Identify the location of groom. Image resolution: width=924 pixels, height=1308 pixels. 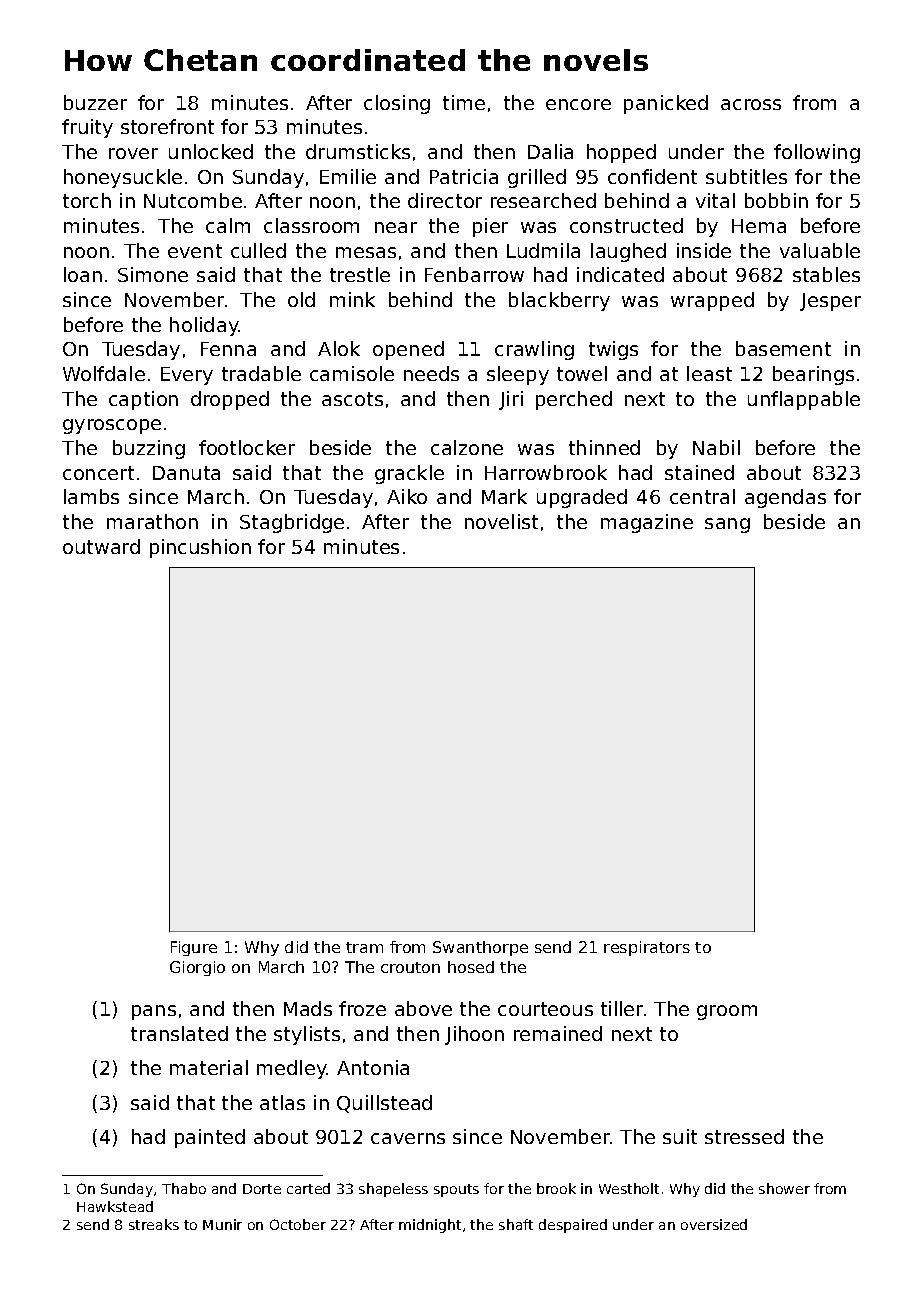
(727, 1012).
